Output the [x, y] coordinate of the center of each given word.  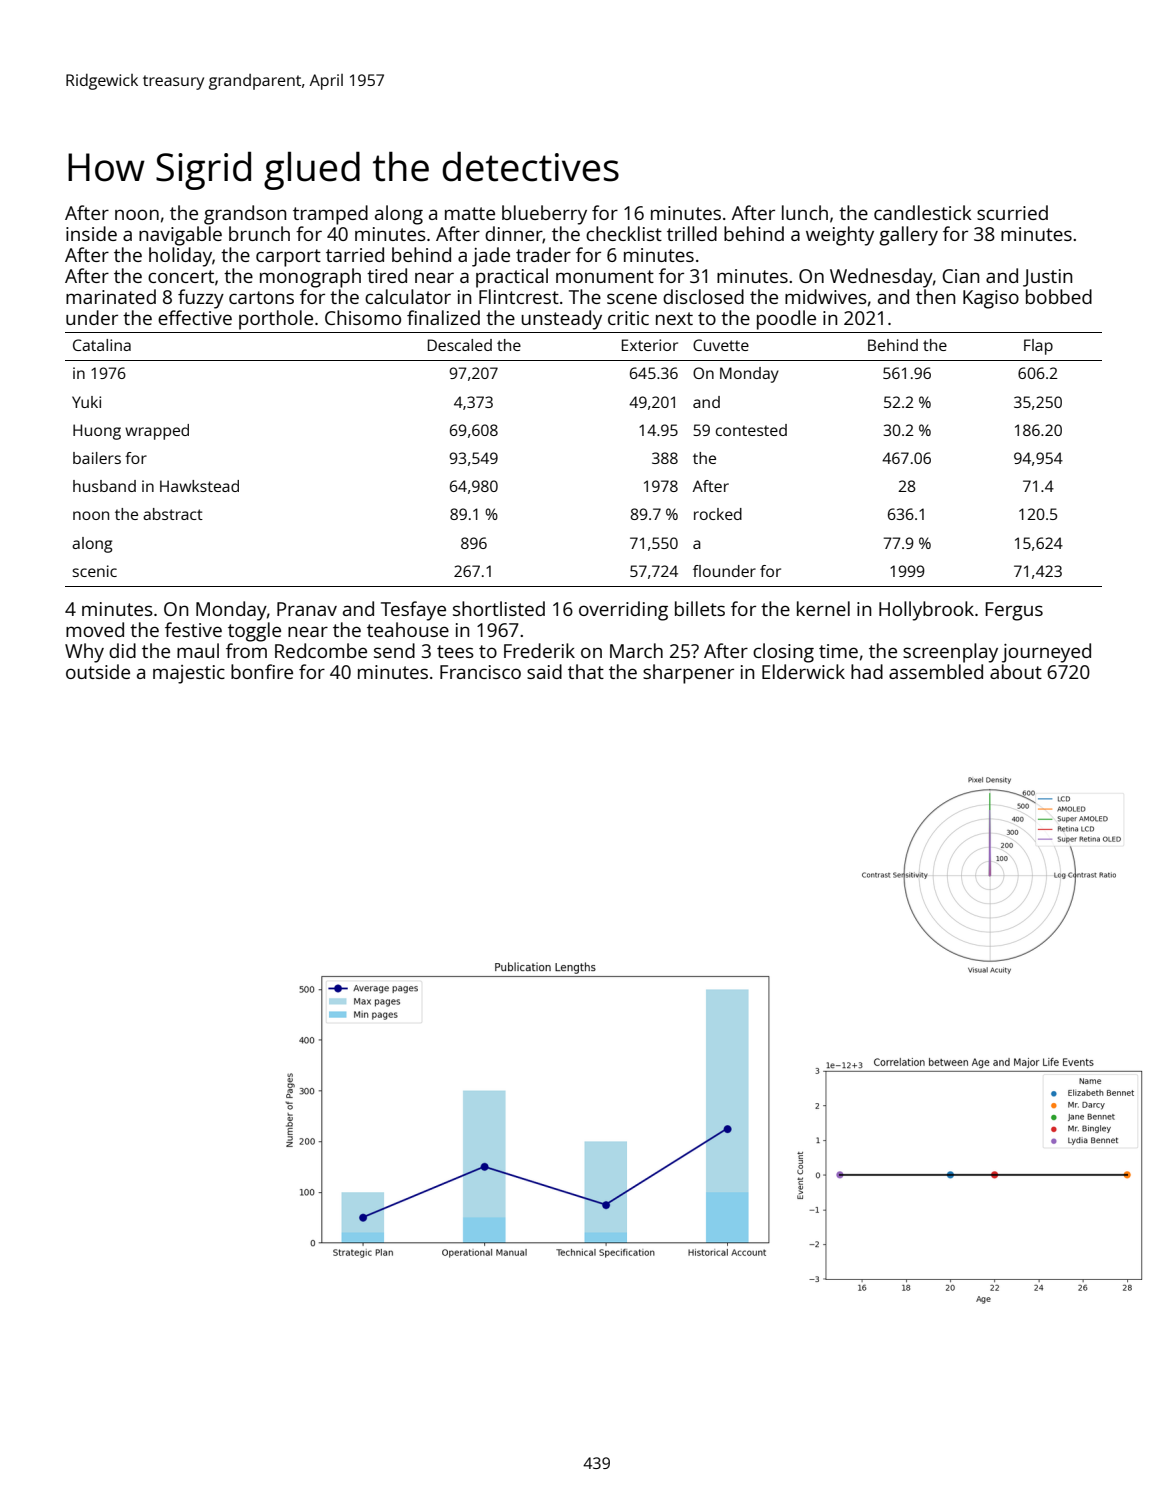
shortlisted [499, 608]
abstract [173, 514]
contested [751, 430]
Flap [1038, 347]
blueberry [544, 215]
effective [195, 317]
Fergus [1014, 611]
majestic [189, 674]
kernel [823, 608]
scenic [94, 571]
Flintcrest [519, 296]
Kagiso [991, 299]
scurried [1012, 212]
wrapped [157, 432]
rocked [718, 514]
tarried [355, 254]
